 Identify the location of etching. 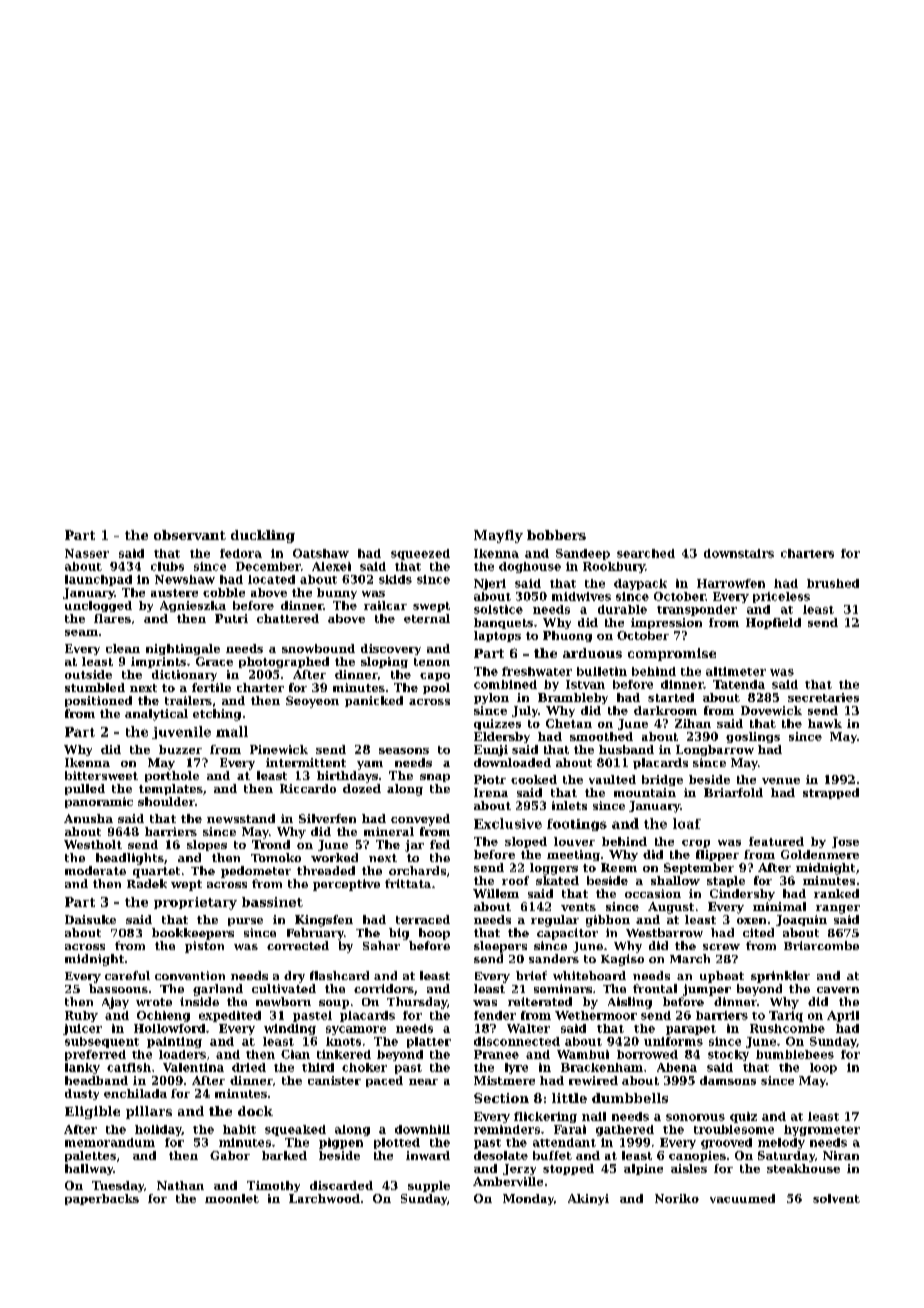
(217, 715).
